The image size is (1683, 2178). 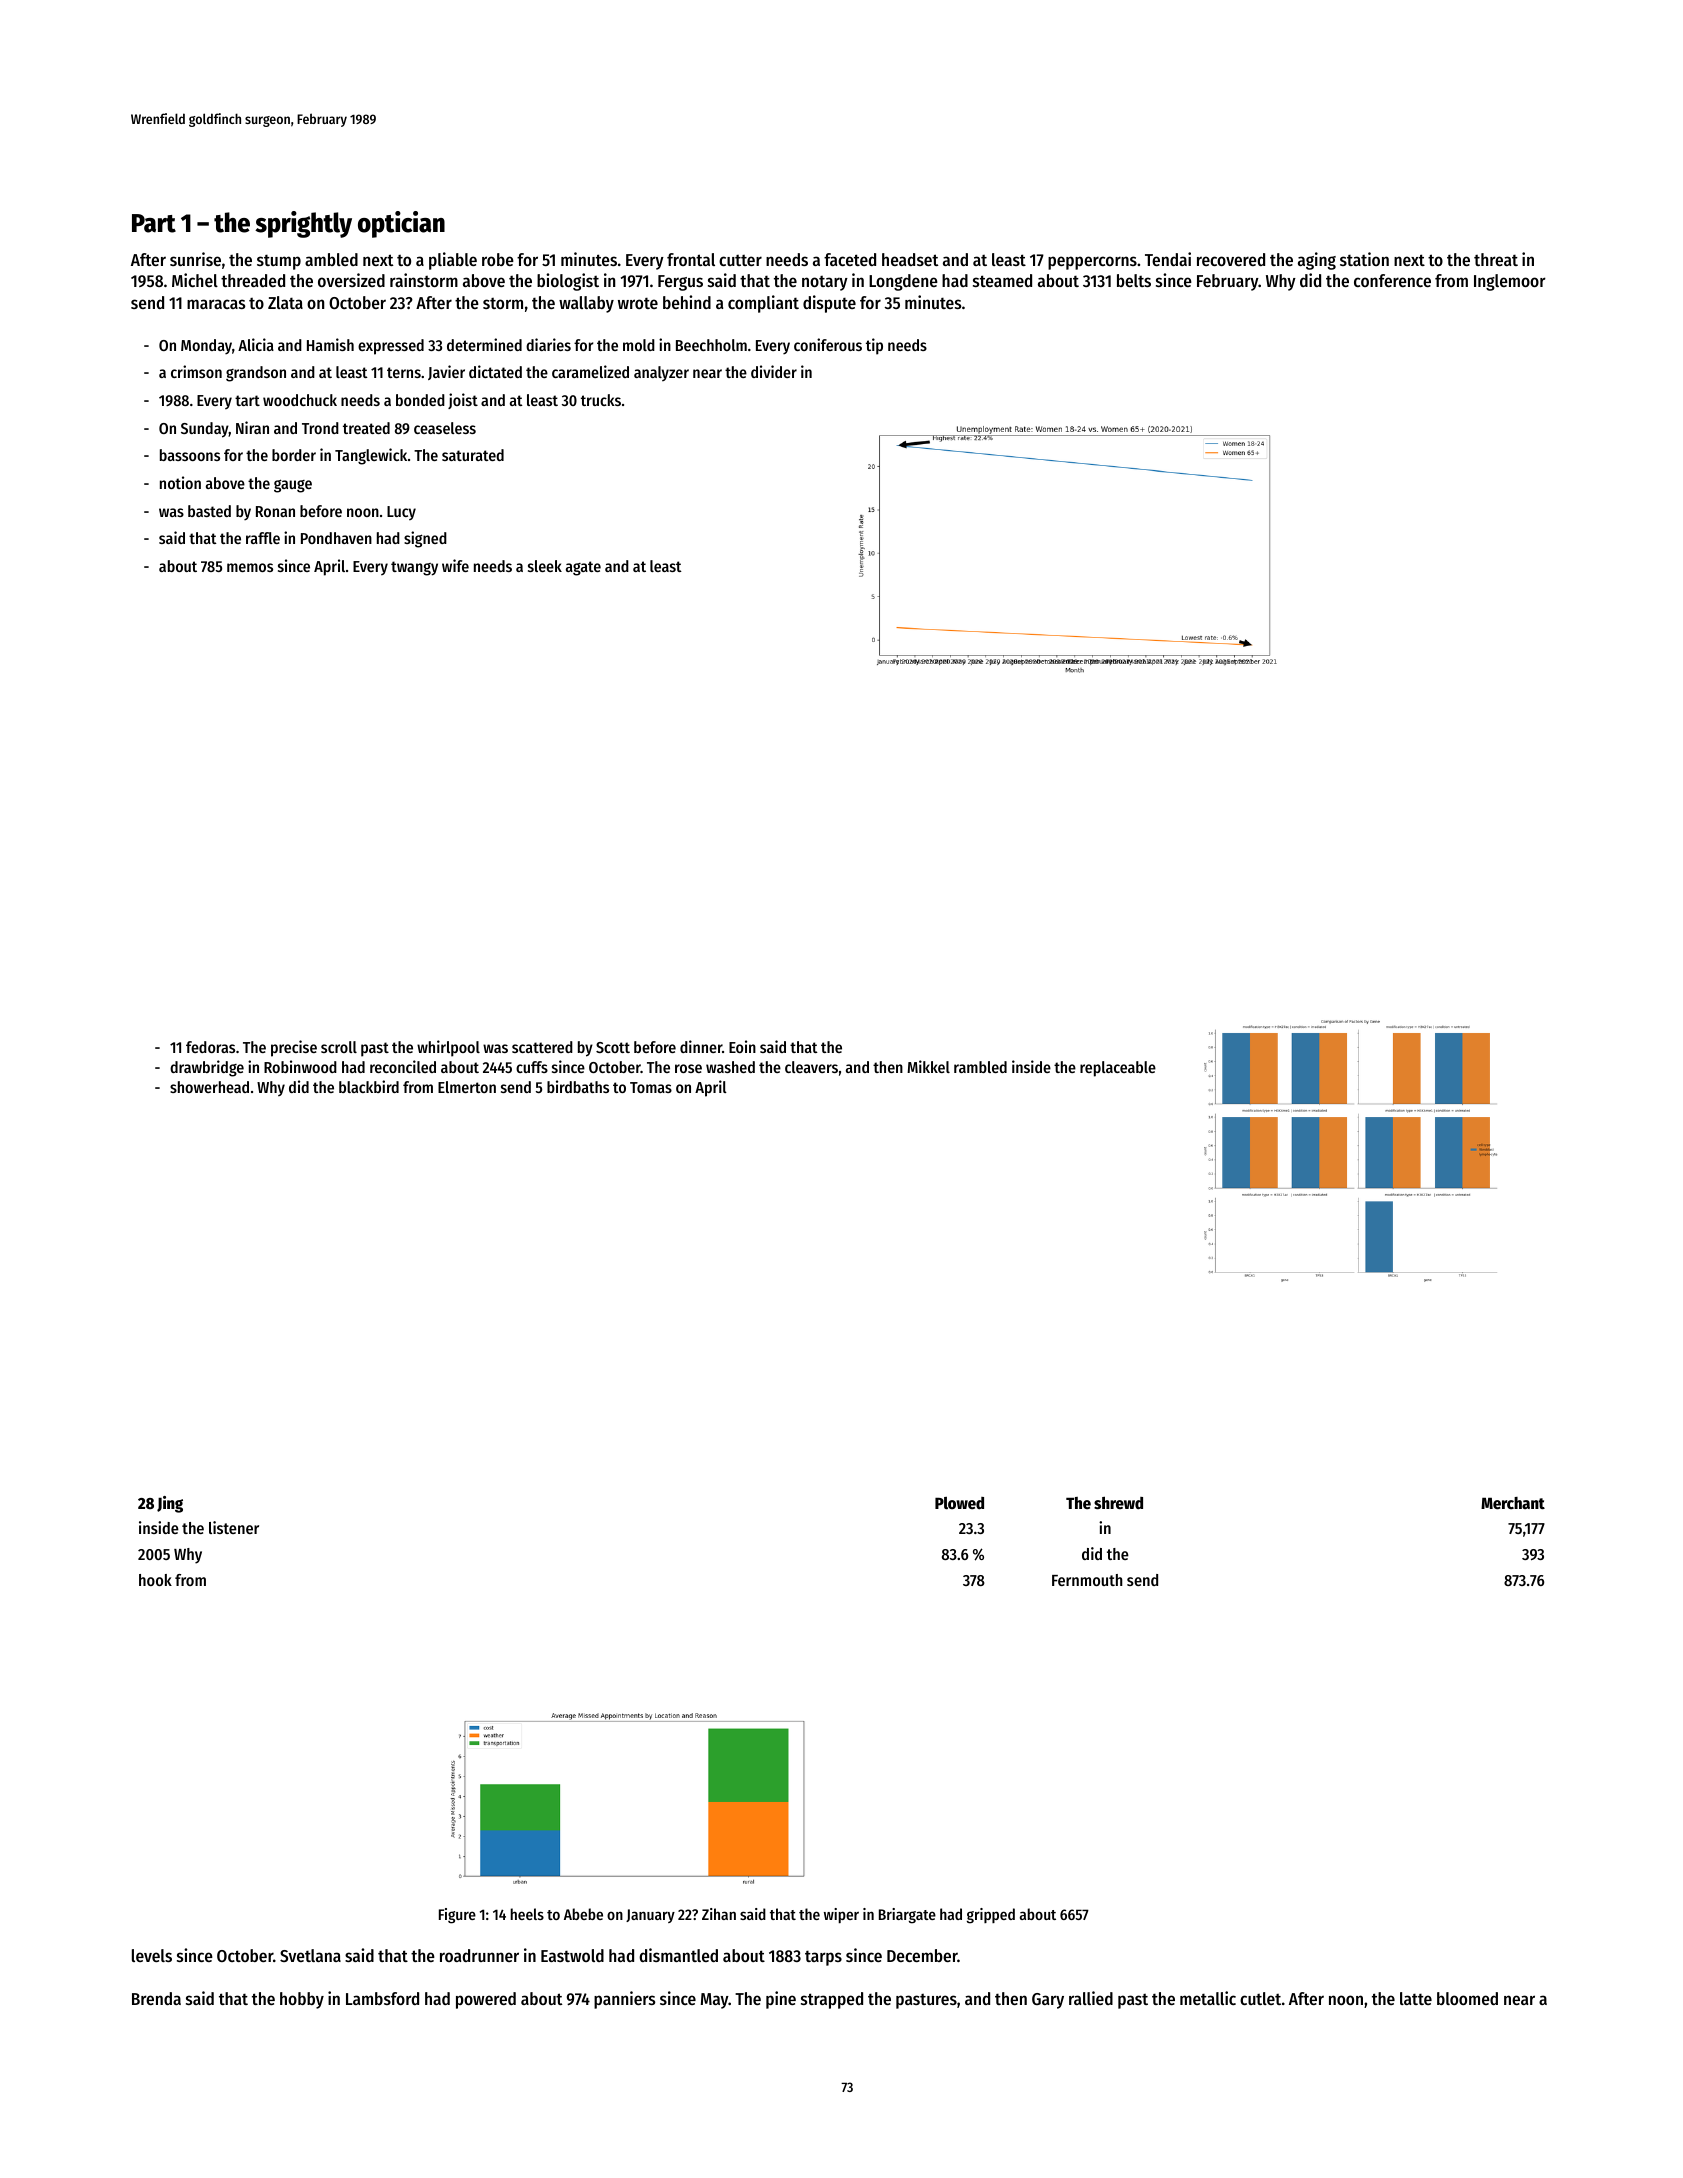 I want to click on pine, so click(x=781, y=2000).
